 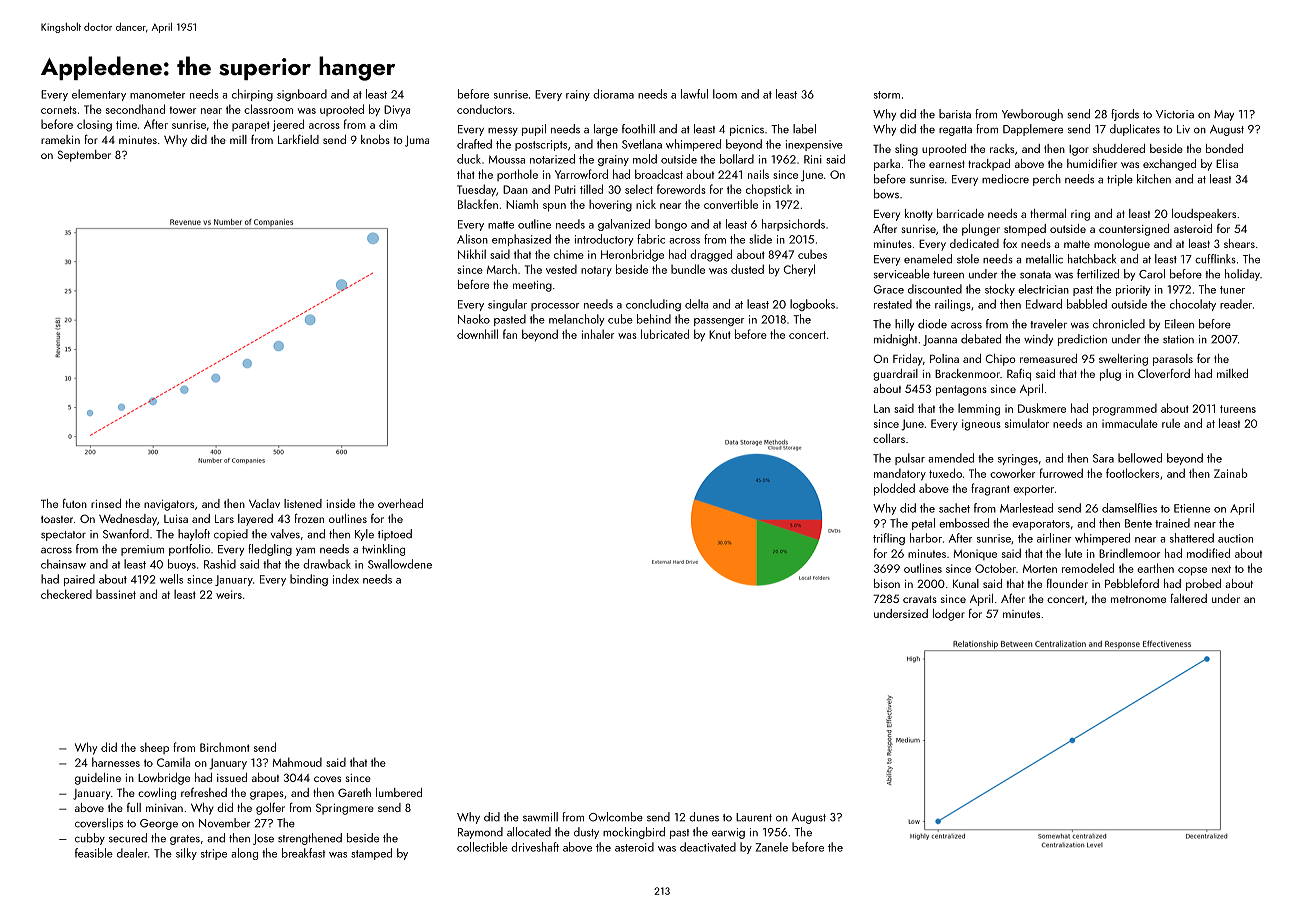 What do you see at coordinates (477, 334) in the screenshot?
I see `downhill` at bounding box center [477, 334].
